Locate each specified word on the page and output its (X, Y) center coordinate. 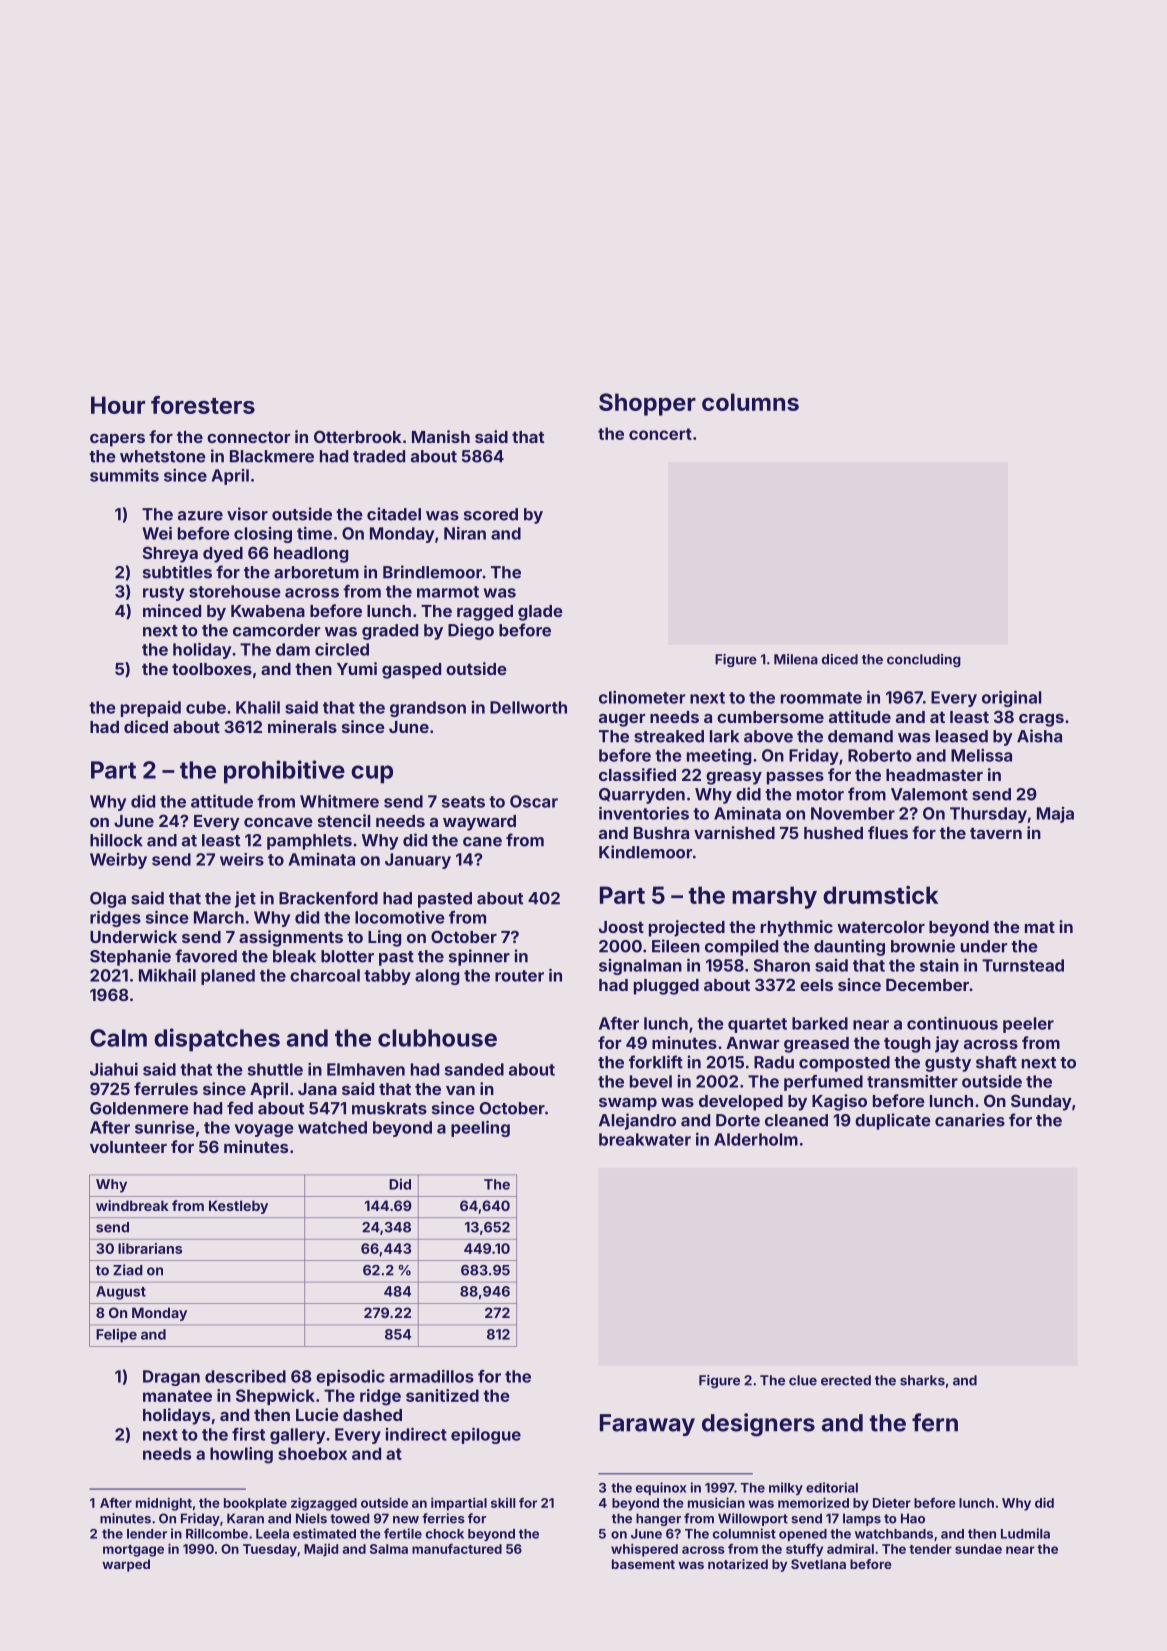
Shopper (647, 404)
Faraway (647, 1425)
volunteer (128, 1147)
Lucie (317, 1414)
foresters (203, 405)
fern (935, 1422)
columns (750, 402)
